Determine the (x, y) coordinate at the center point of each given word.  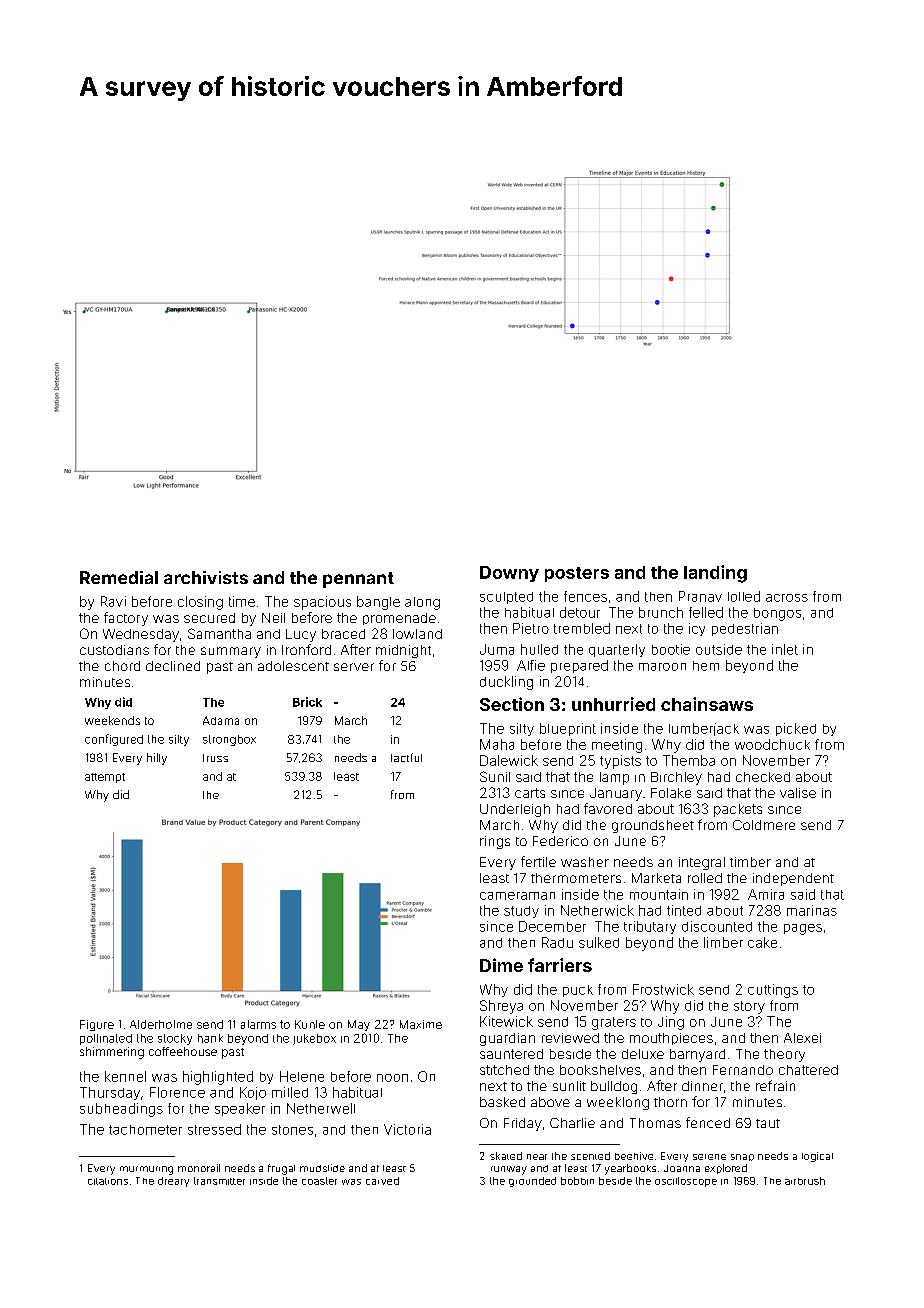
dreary (173, 1182)
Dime (501, 965)
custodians (114, 650)
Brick (307, 702)
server (354, 667)
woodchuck (772, 744)
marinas (812, 910)
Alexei (802, 1038)
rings (495, 842)
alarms (258, 1024)
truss (215, 758)
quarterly (617, 650)
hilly (157, 759)
